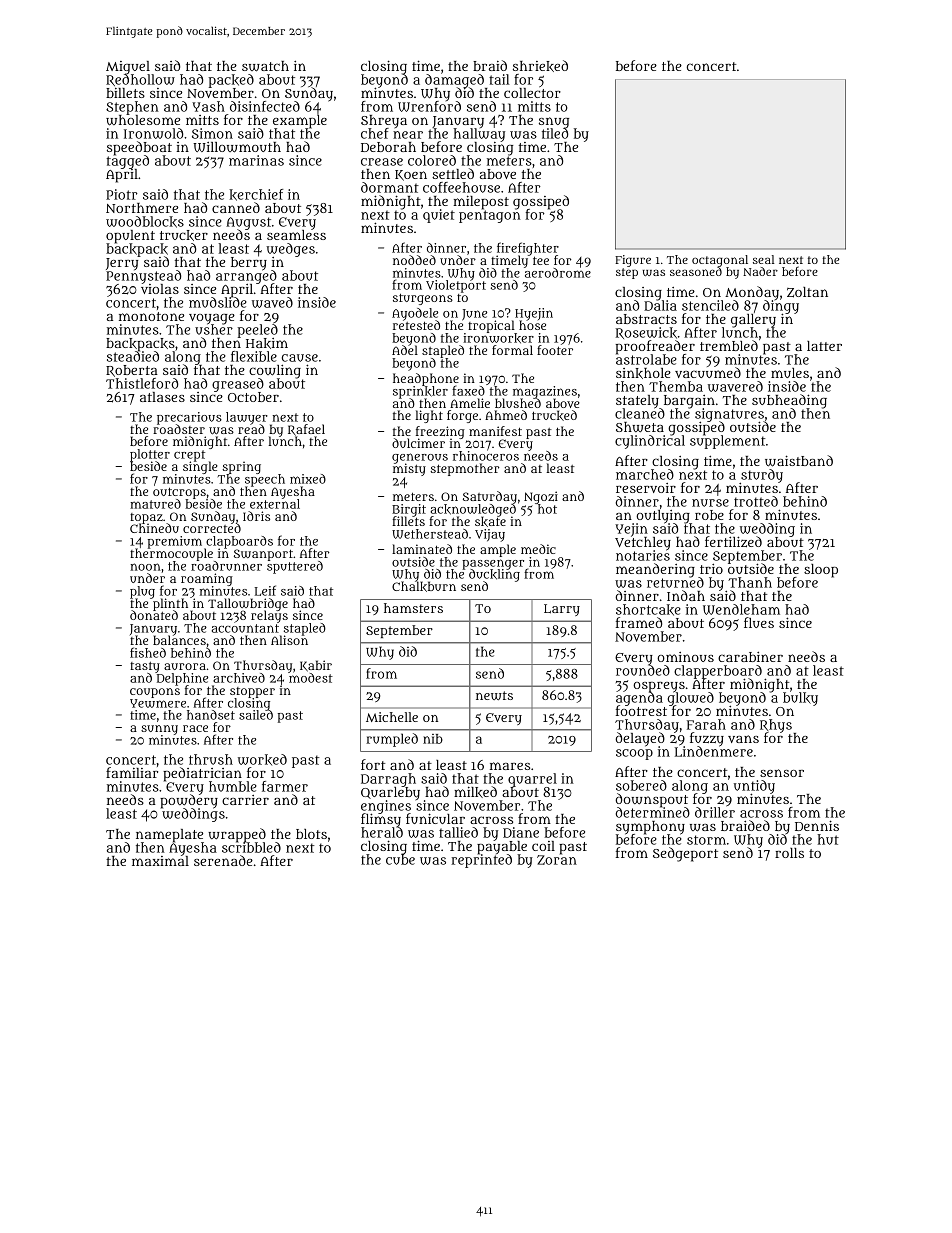 The height and width of the document is (1233, 952). I want to click on Miguel, so click(128, 67).
